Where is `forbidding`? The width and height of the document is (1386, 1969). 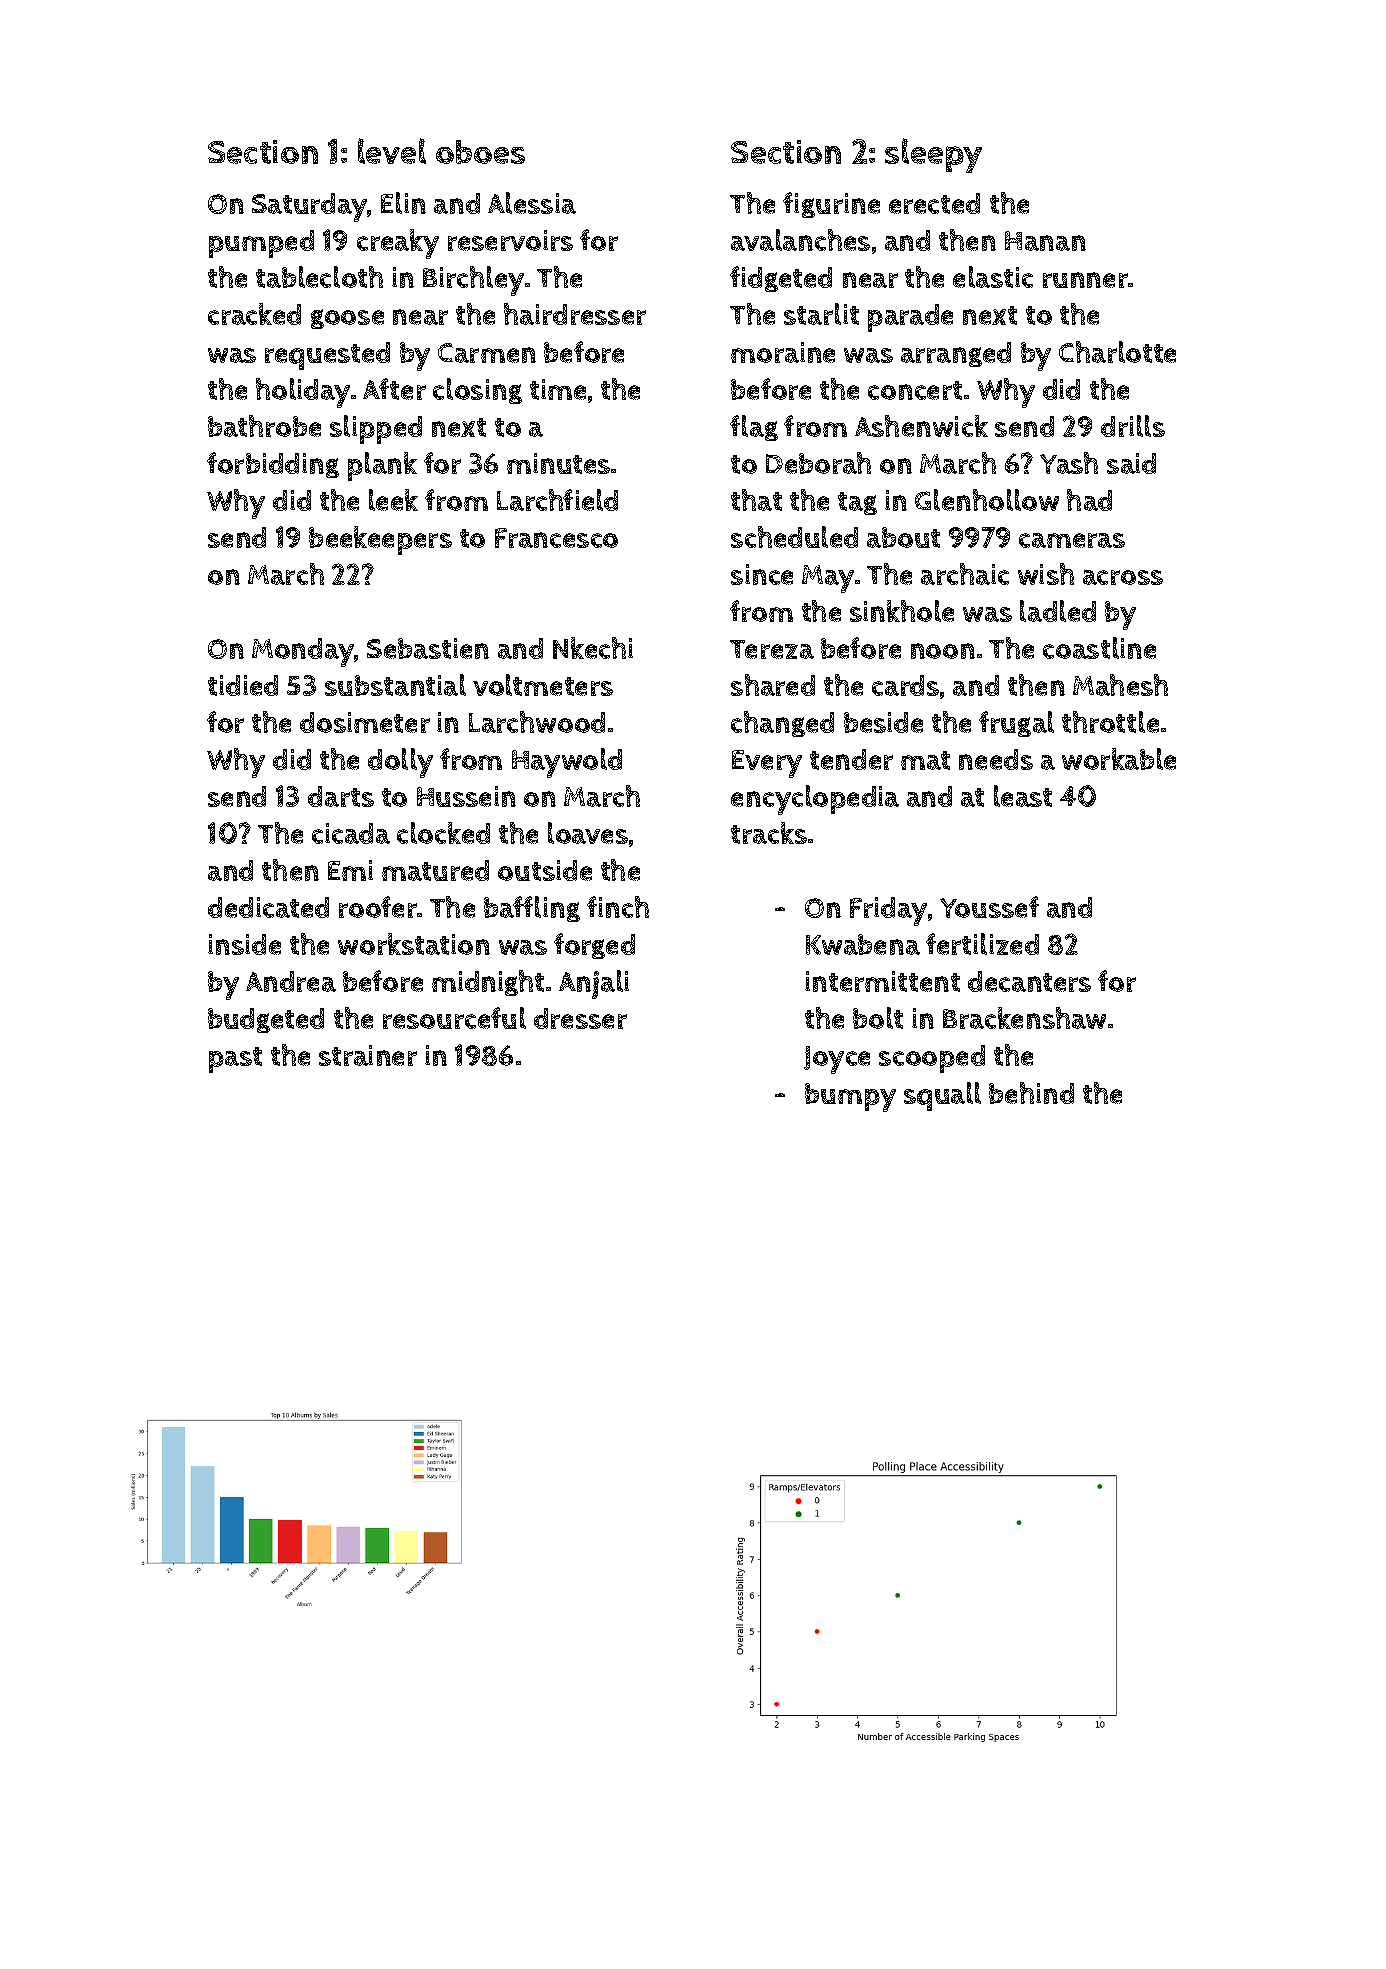
forbidding is located at coordinates (273, 465).
